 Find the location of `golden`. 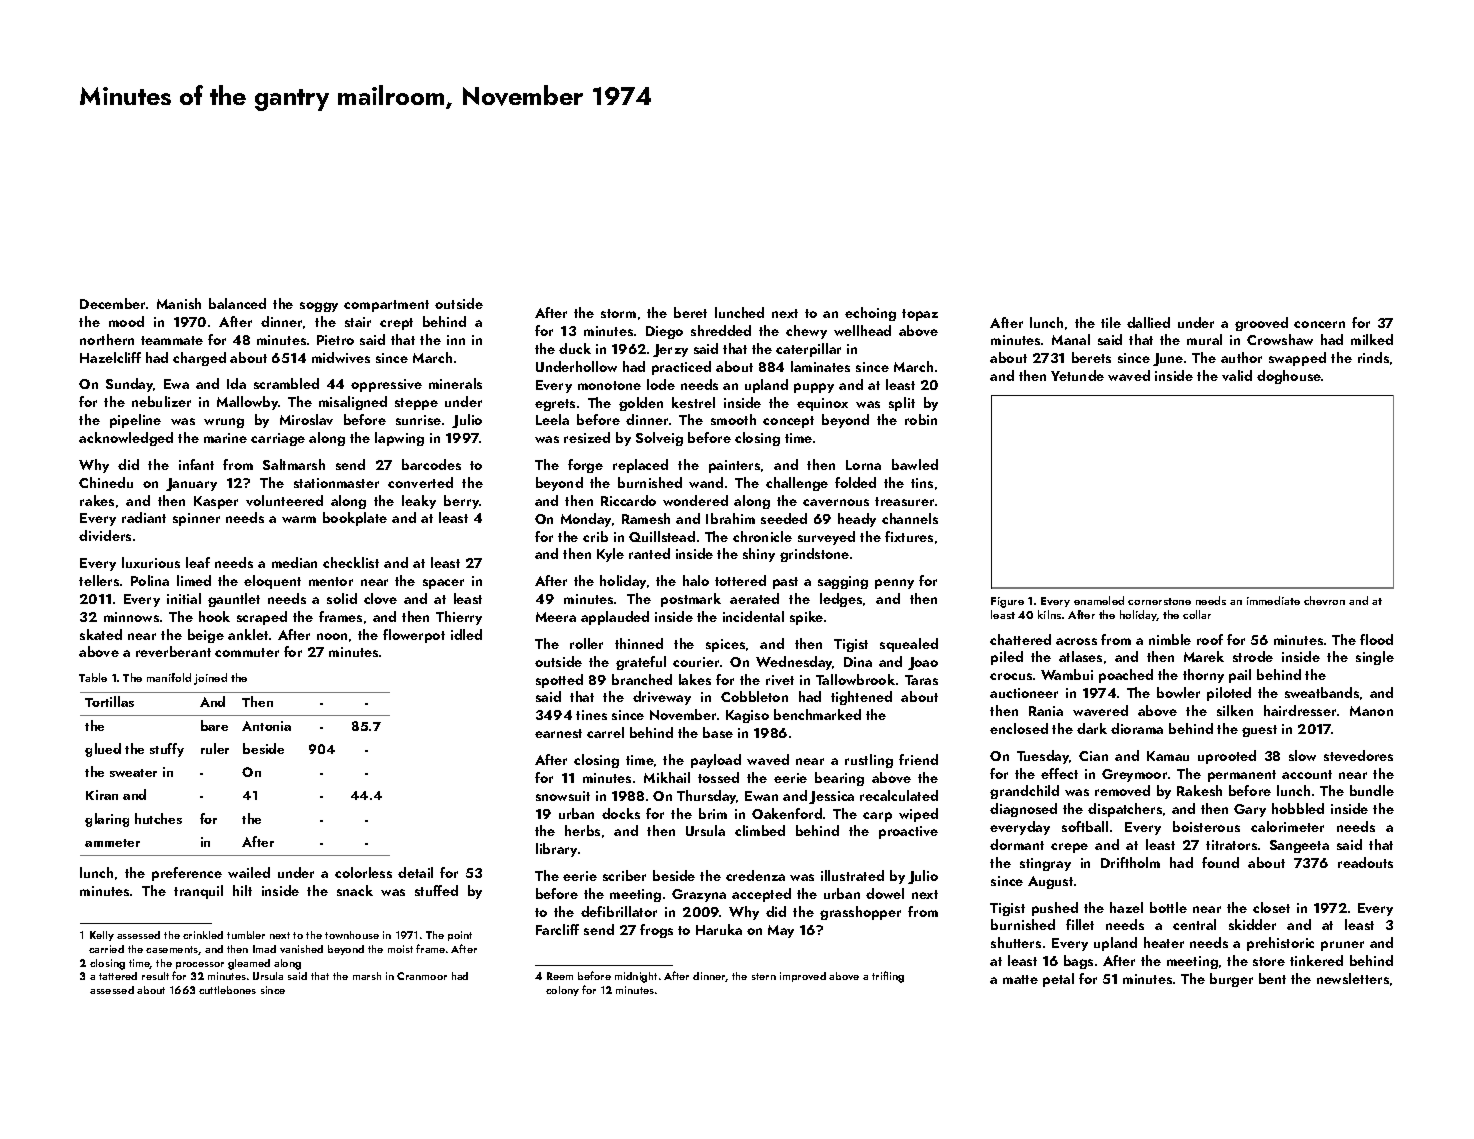

golden is located at coordinates (641, 404).
